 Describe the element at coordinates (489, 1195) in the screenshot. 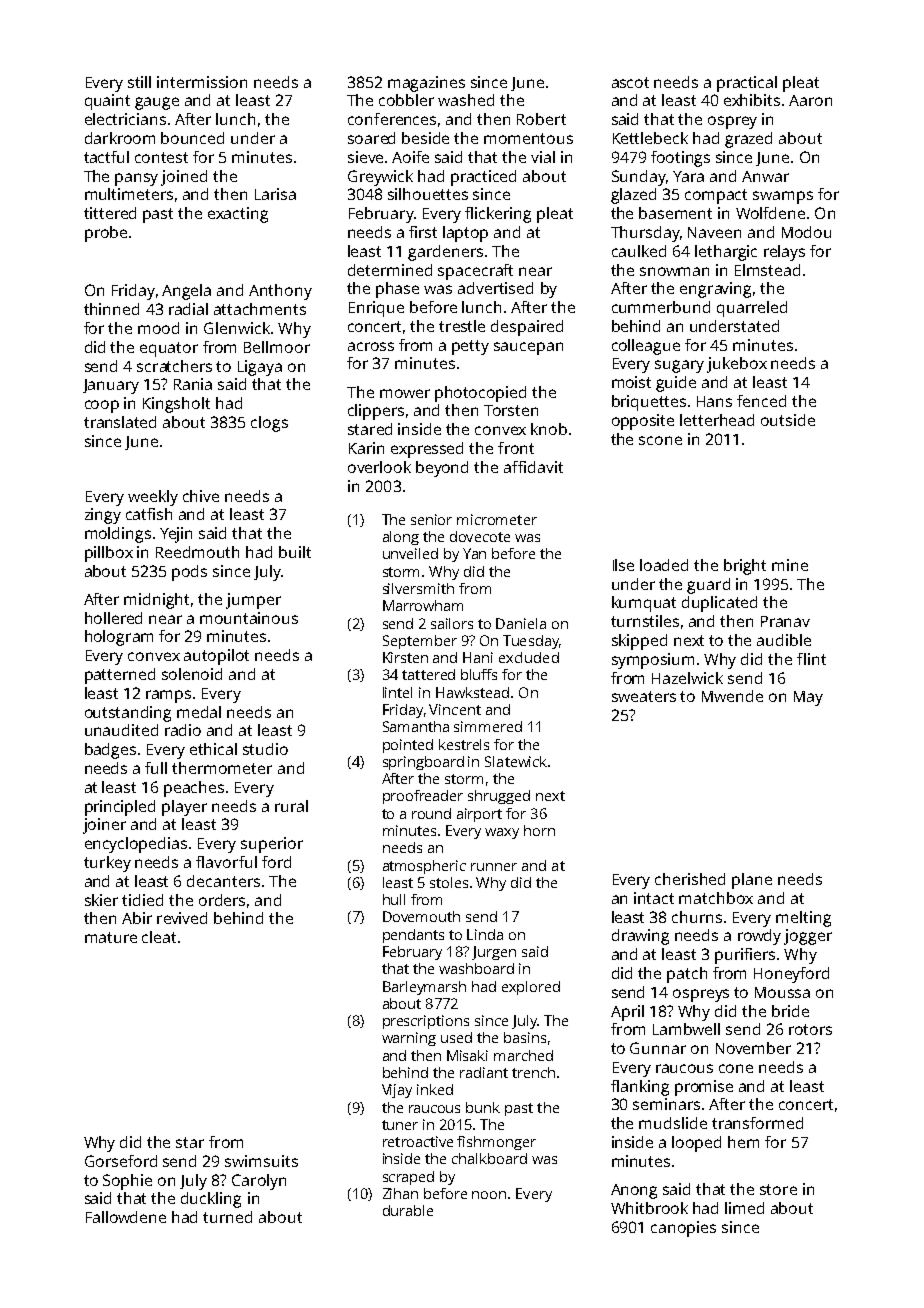

I see `noon` at that location.
